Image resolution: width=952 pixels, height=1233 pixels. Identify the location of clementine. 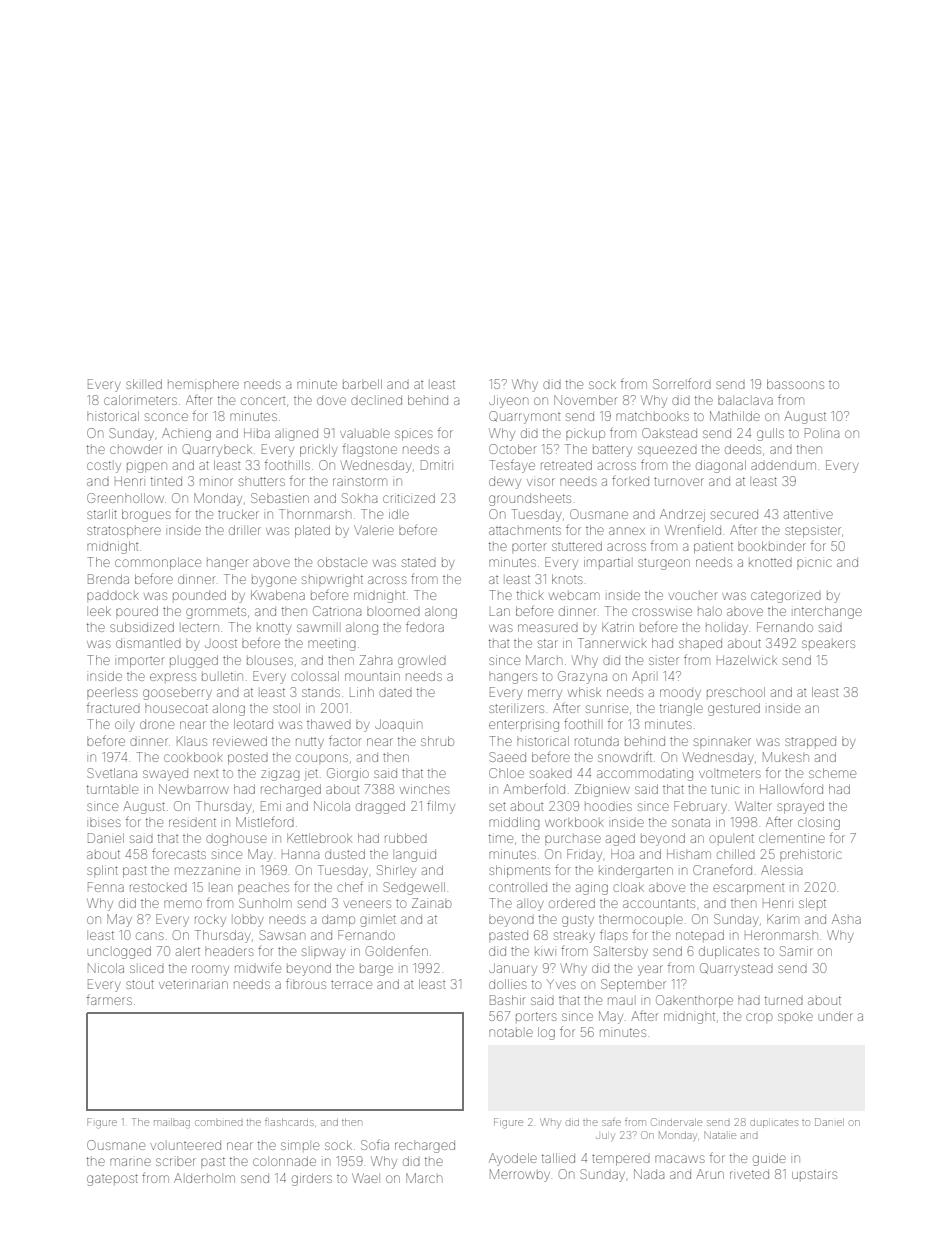
(792, 838).
